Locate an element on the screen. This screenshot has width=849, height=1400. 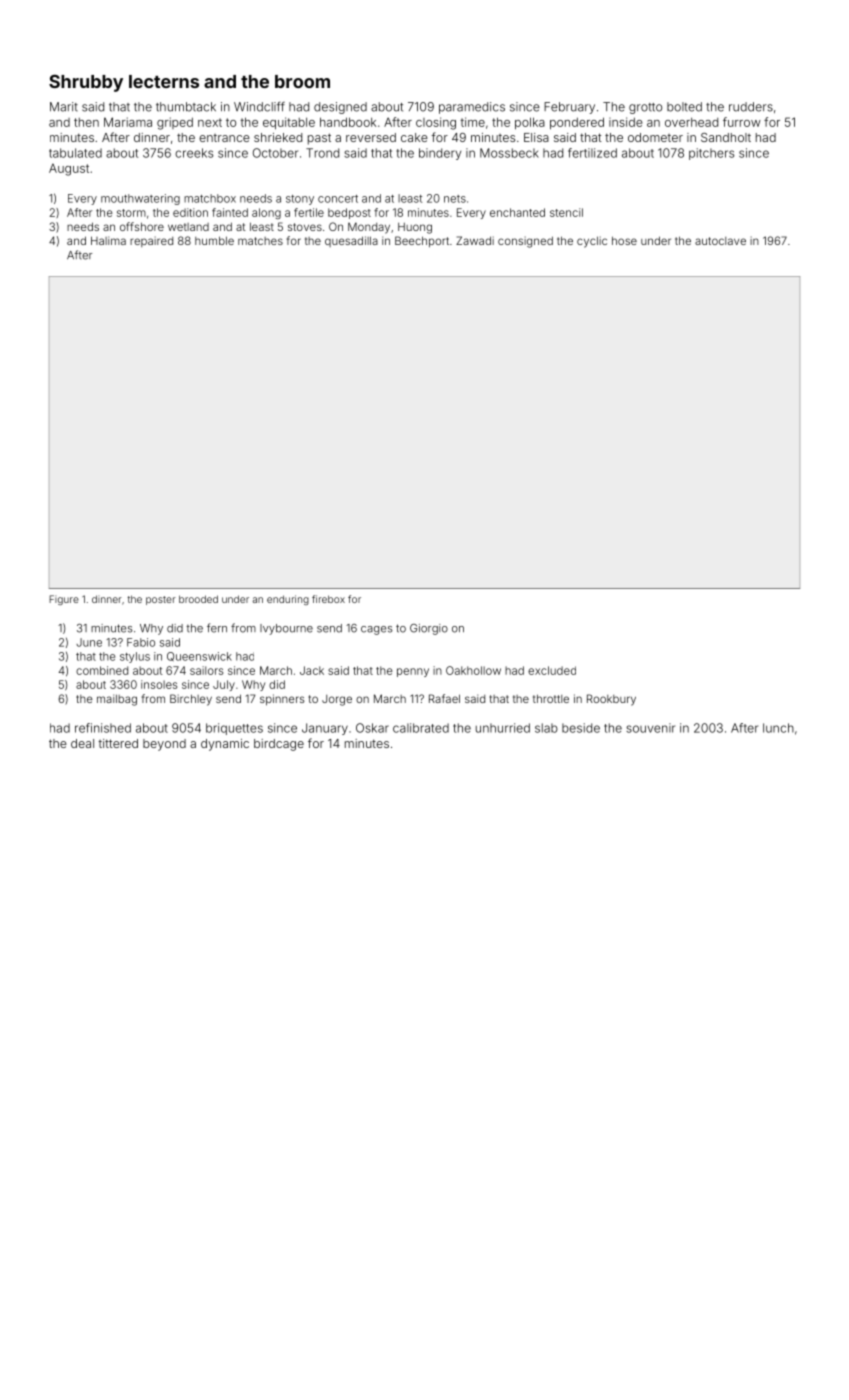
excluded is located at coordinates (552, 670).
